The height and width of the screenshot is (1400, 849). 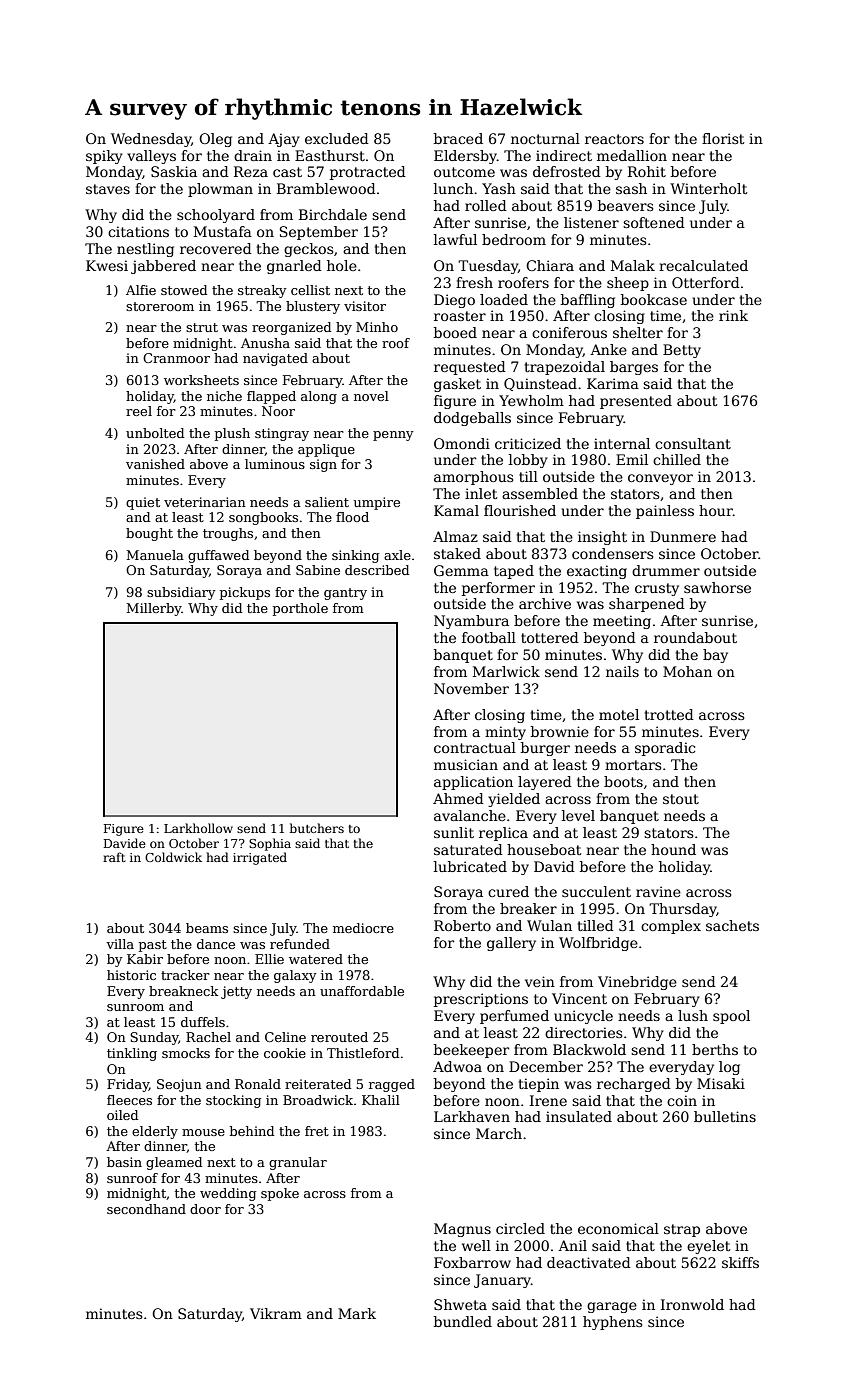 What do you see at coordinates (276, 1313) in the screenshot?
I see `Vikram` at bounding box center [276, 1313].
